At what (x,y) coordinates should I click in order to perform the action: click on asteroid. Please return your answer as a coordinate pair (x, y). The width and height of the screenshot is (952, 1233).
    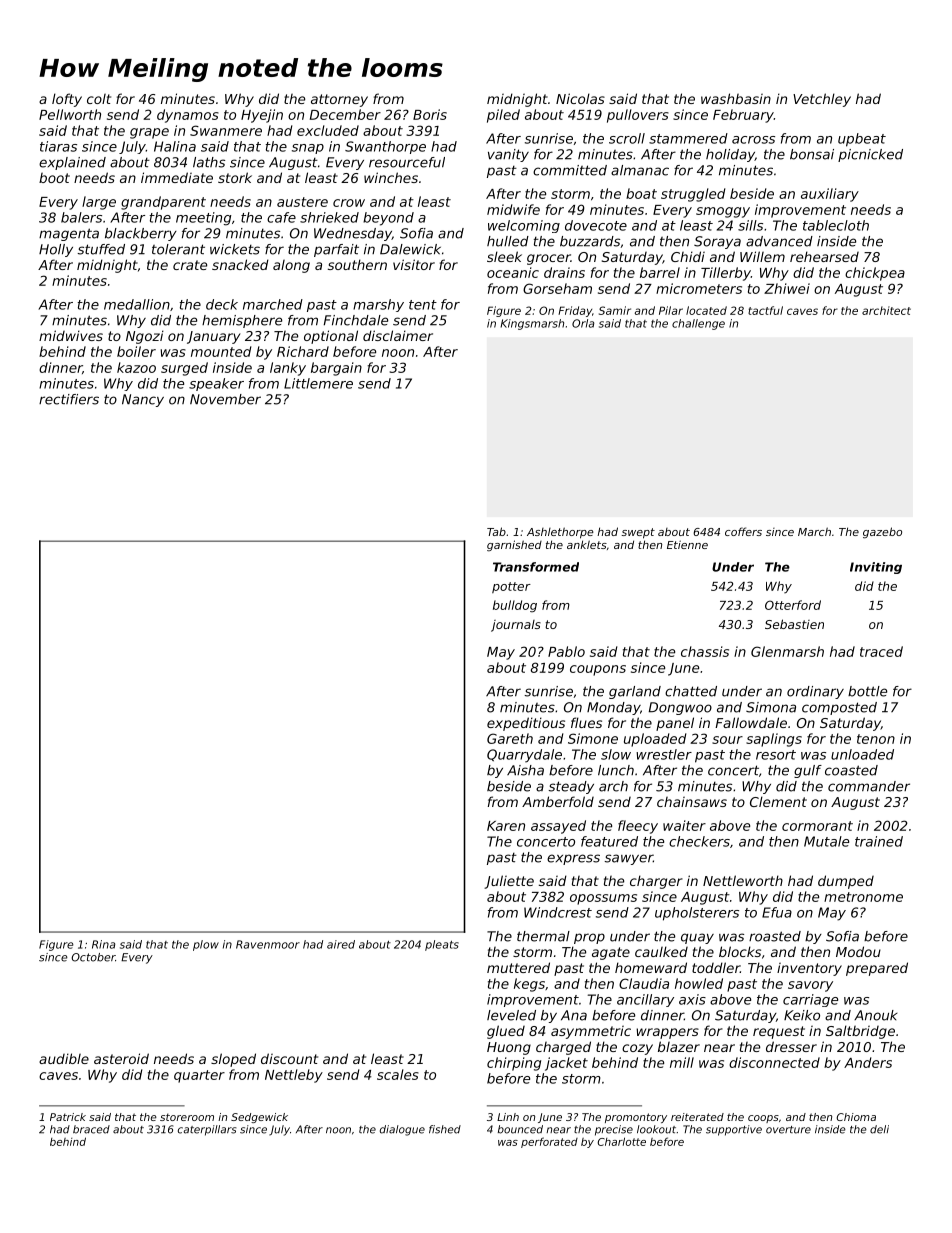
    Looking at the image, I should click on (121, 1058).
